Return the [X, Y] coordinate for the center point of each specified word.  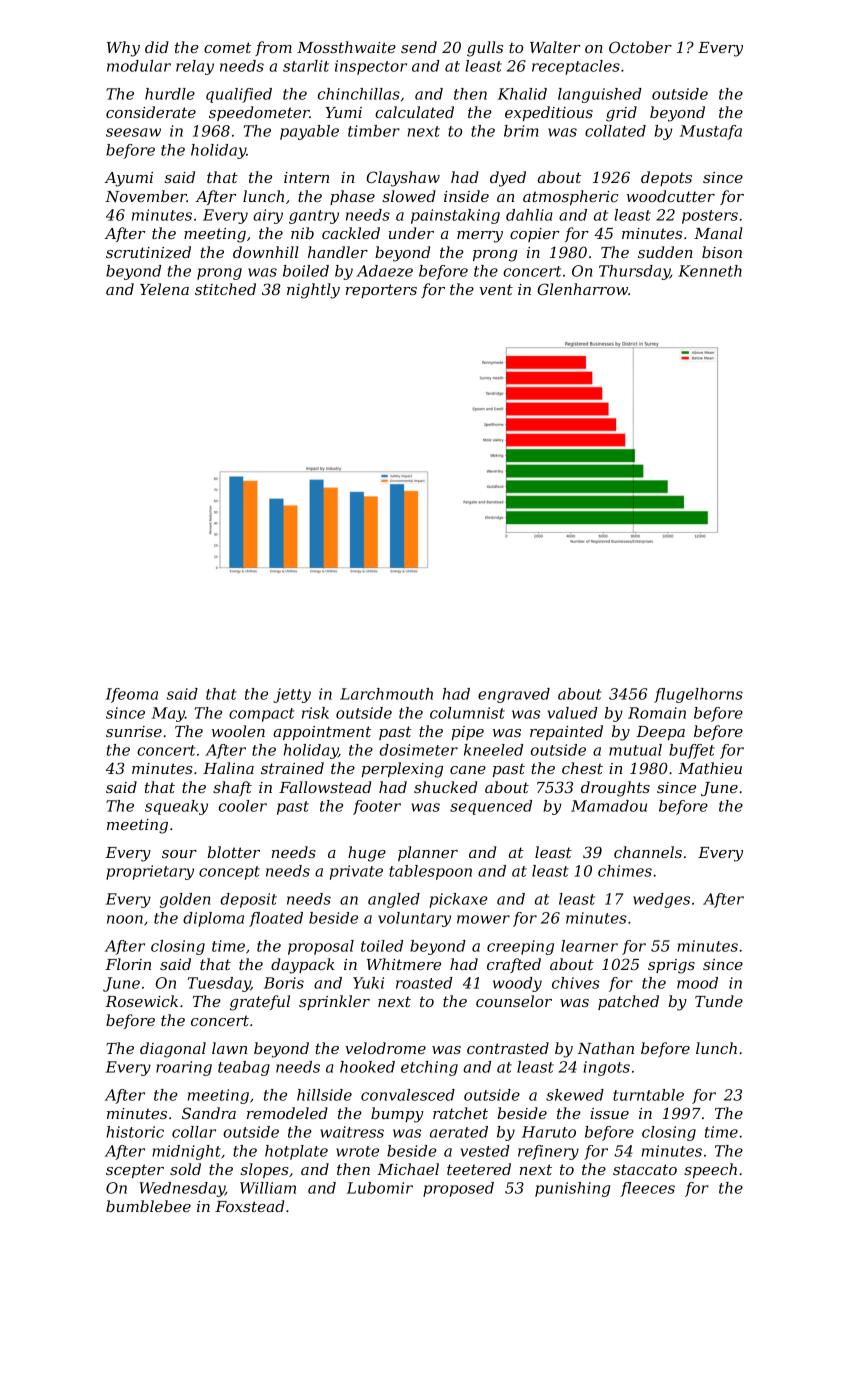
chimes [625, 871]
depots [666, 178]
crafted [514, 965]
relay [195, 67]
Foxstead [249, 1206]
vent [496, 289]
